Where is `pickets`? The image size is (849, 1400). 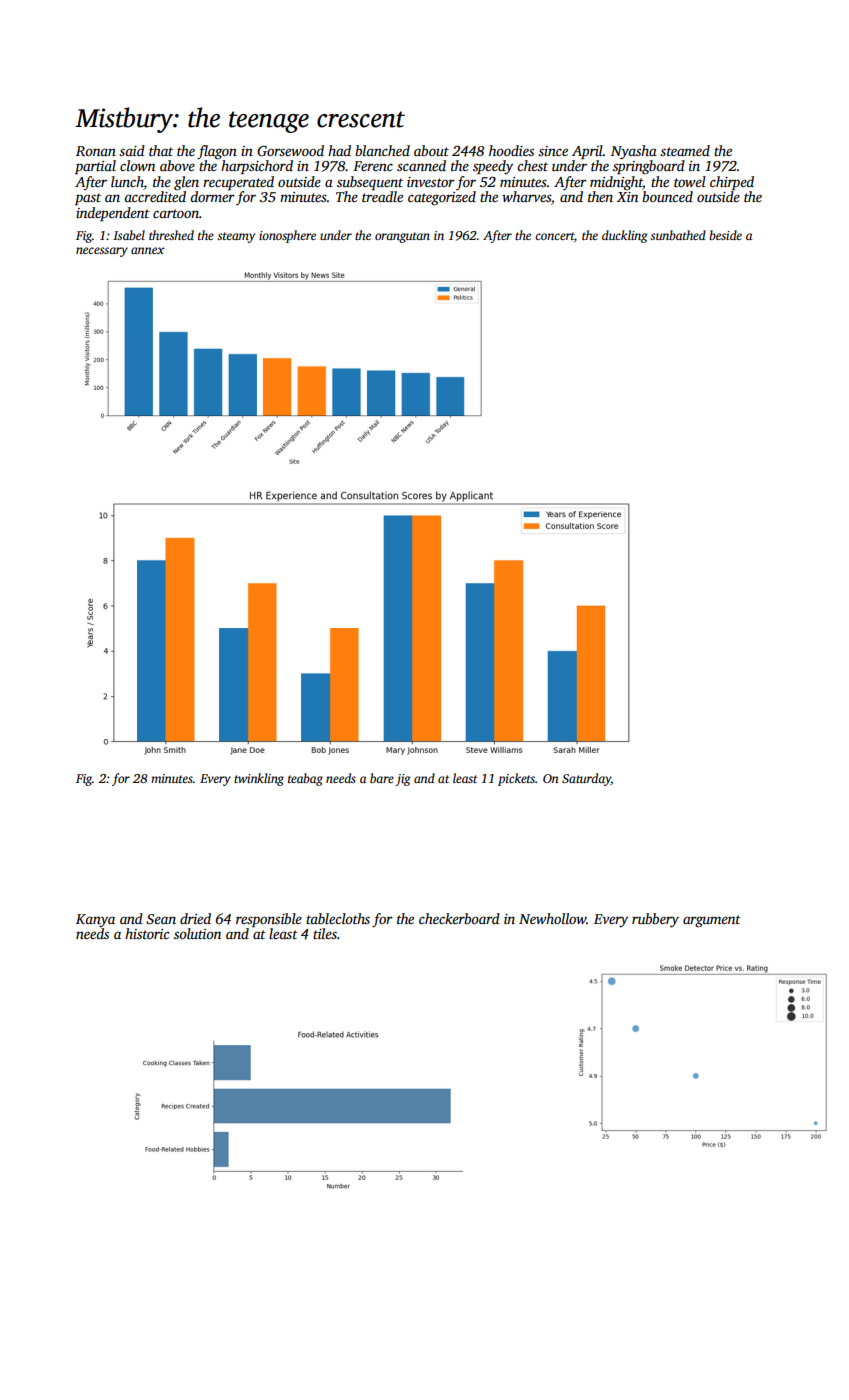 pickets is located at coordinates (516, 779).
